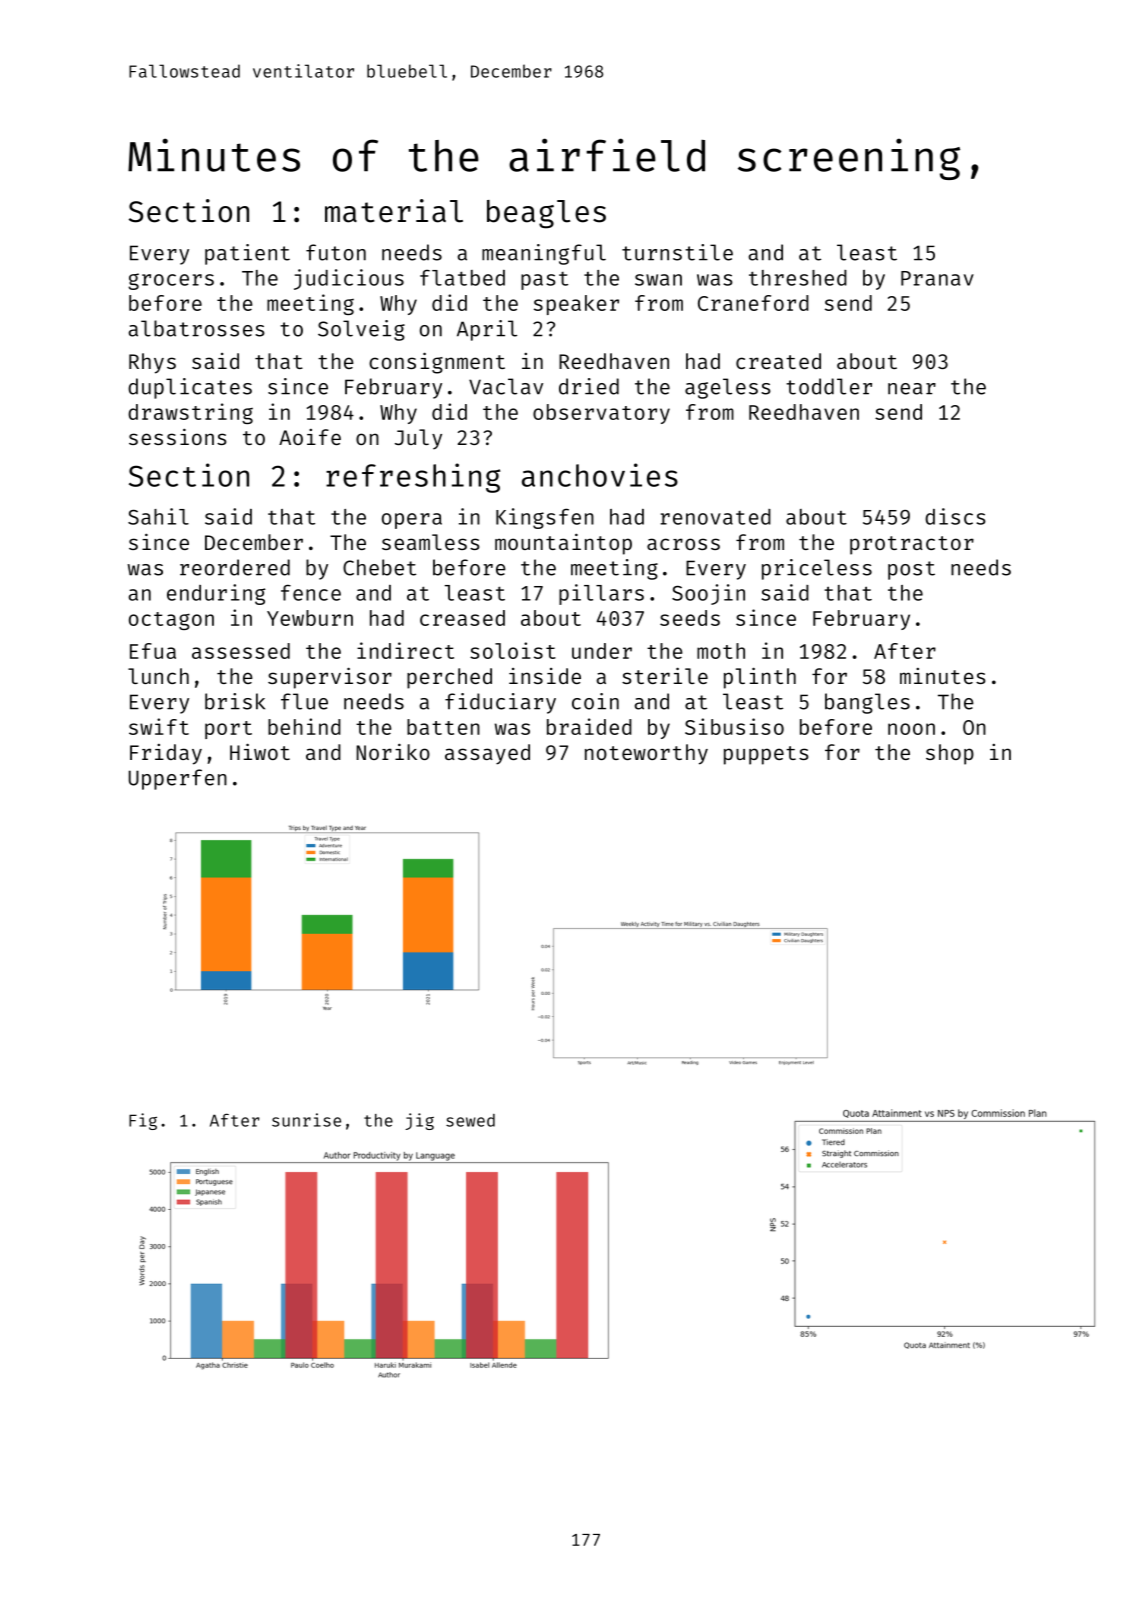 This page has width=1141, height=1614. I want to click on sunrise, so click(306, 1120).
